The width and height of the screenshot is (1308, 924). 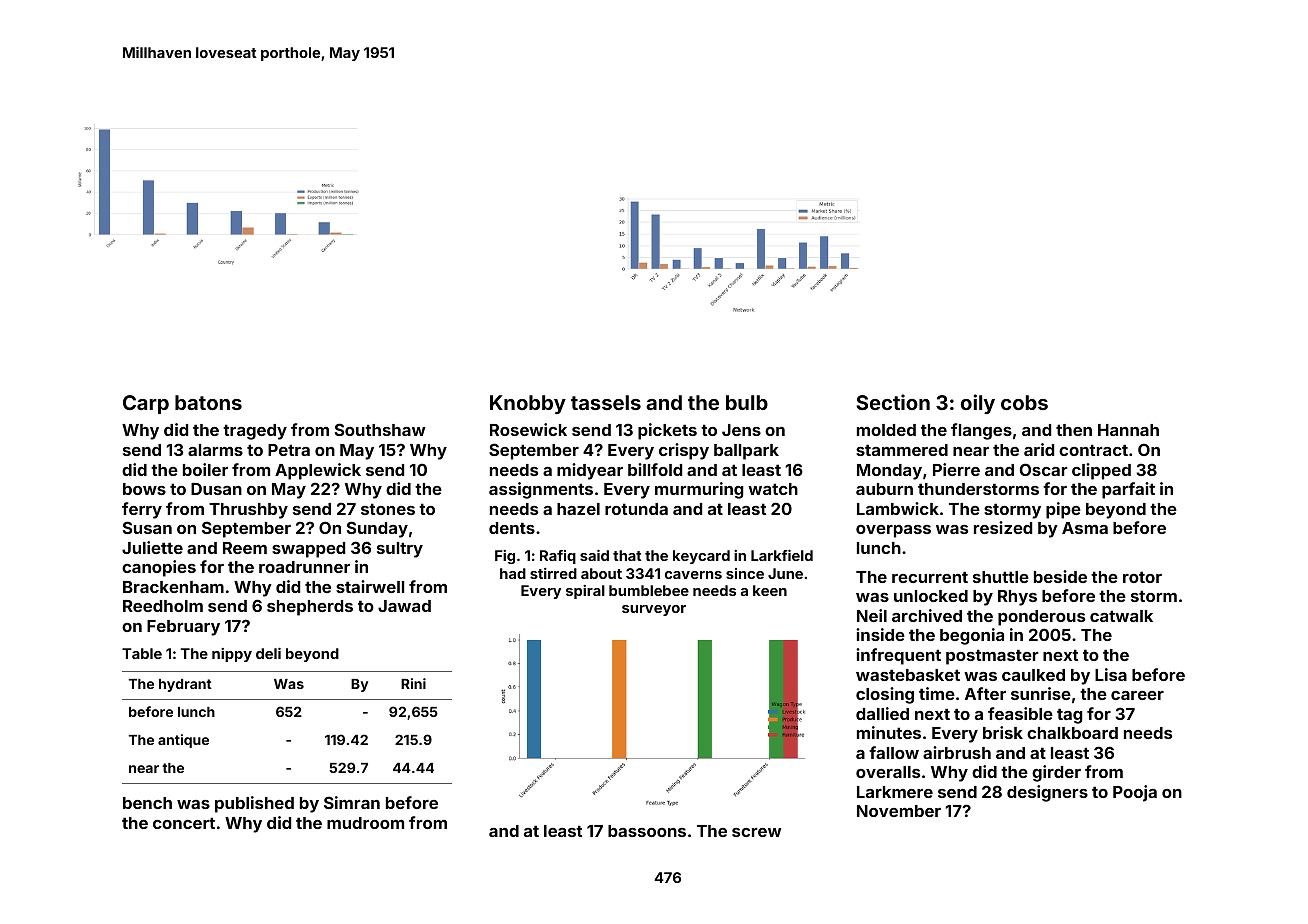 I want to click on Table, so click(x=142, y=653).
